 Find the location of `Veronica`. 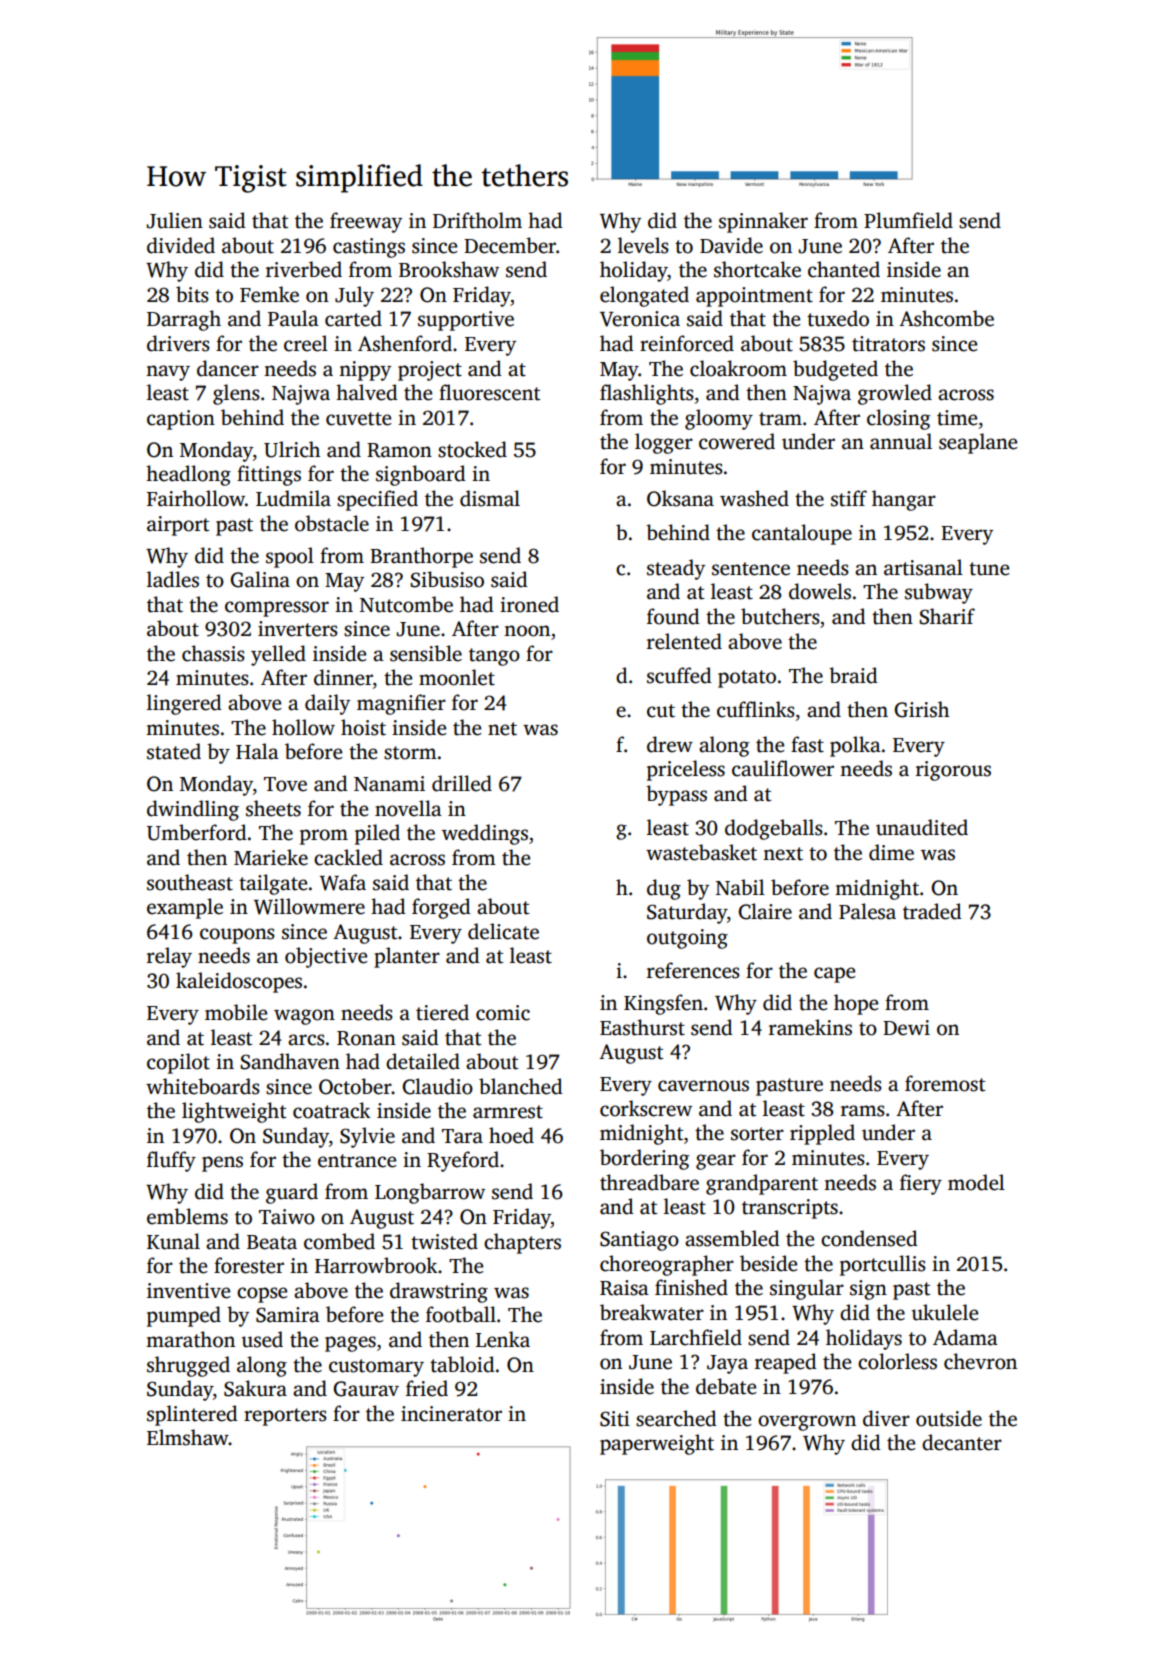

Veronica is located at coordinates (640, 319).
